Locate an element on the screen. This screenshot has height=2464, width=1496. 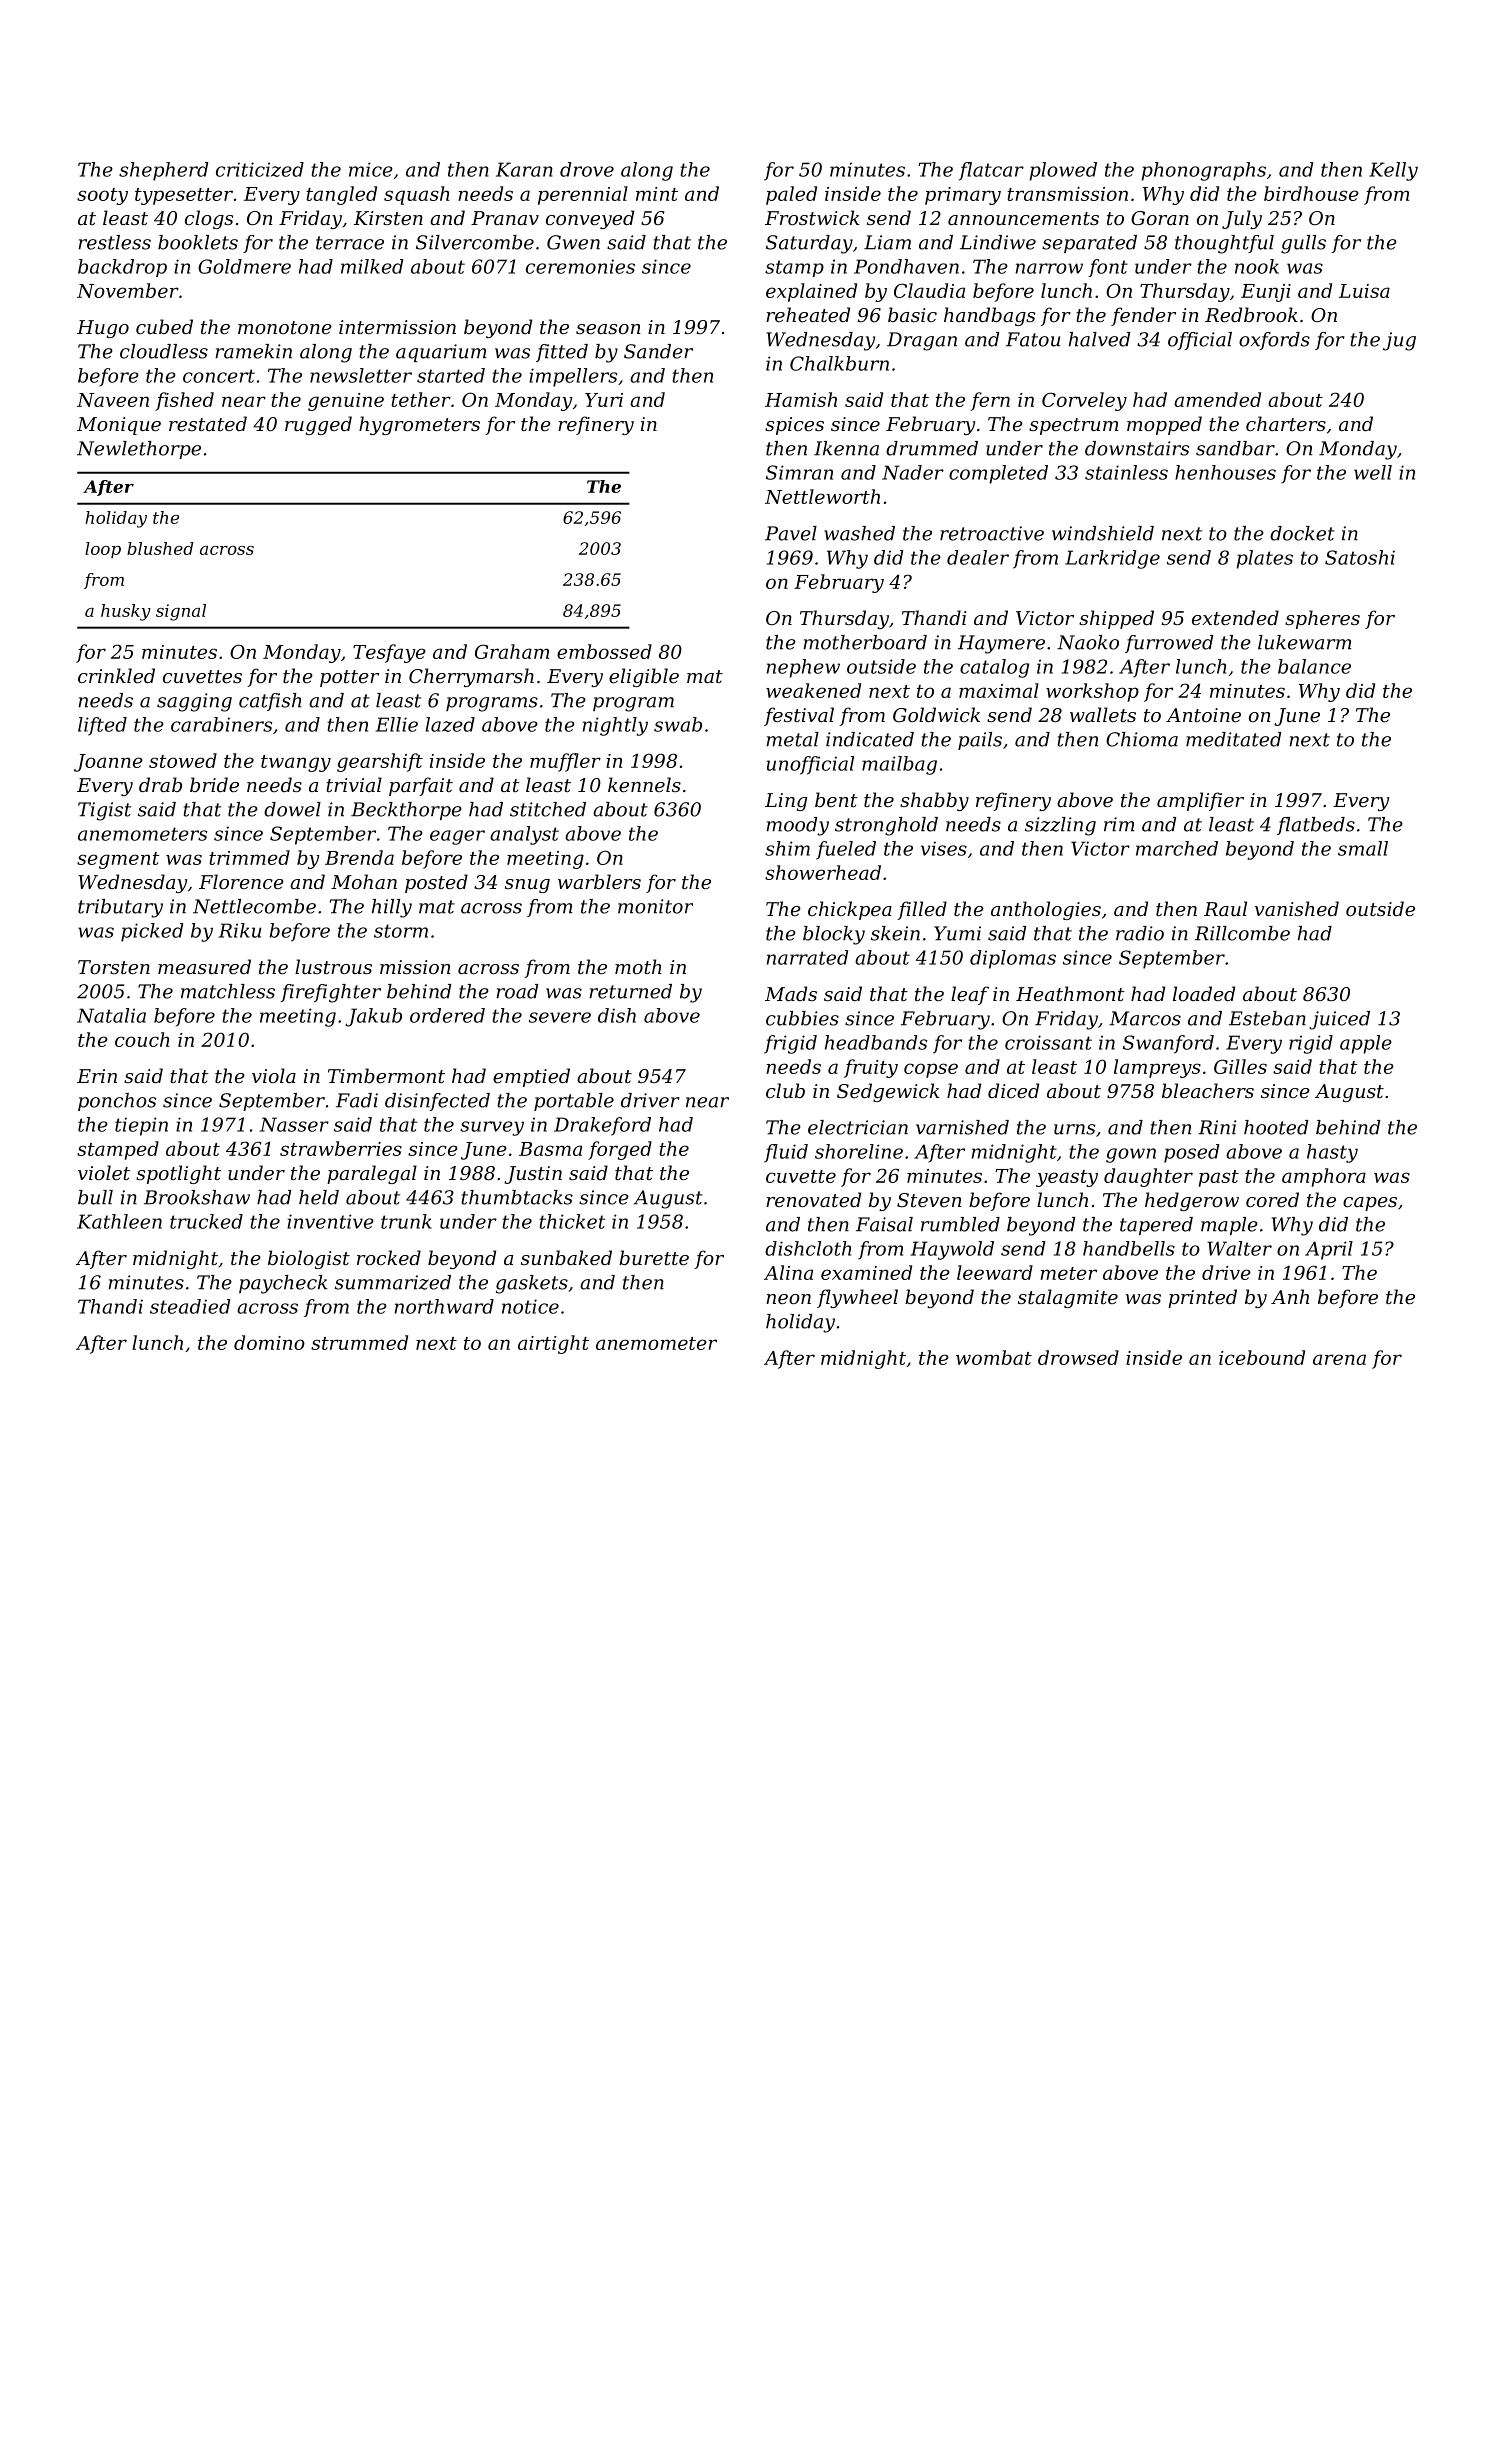
paycheck is located at coordinates (283, 1284).
